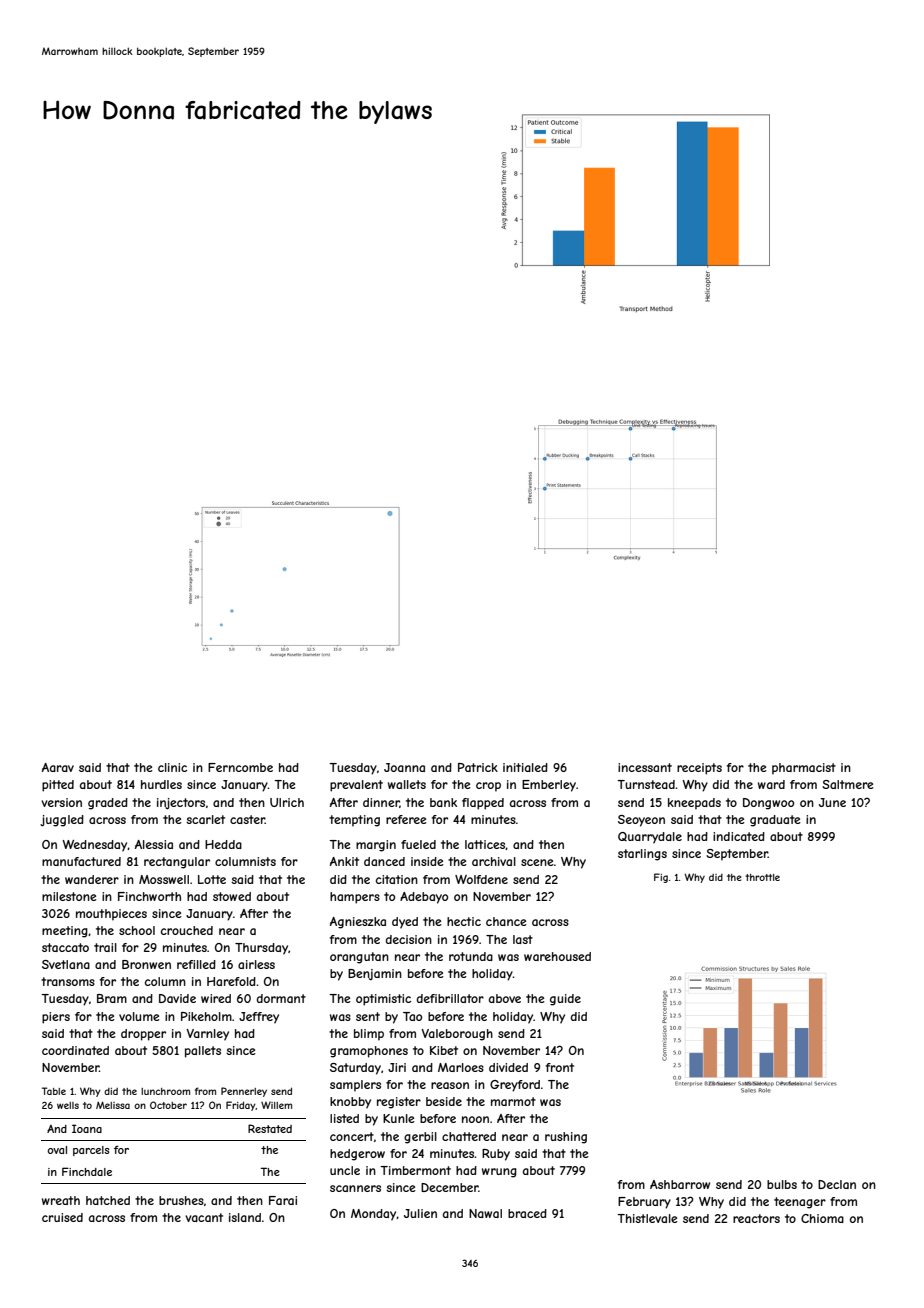 This screenshot has height=1308, width=924. What do you see at coordinates (560, 1067) in the screenshot?
I see `front` at bounding box center [560, 1067].
